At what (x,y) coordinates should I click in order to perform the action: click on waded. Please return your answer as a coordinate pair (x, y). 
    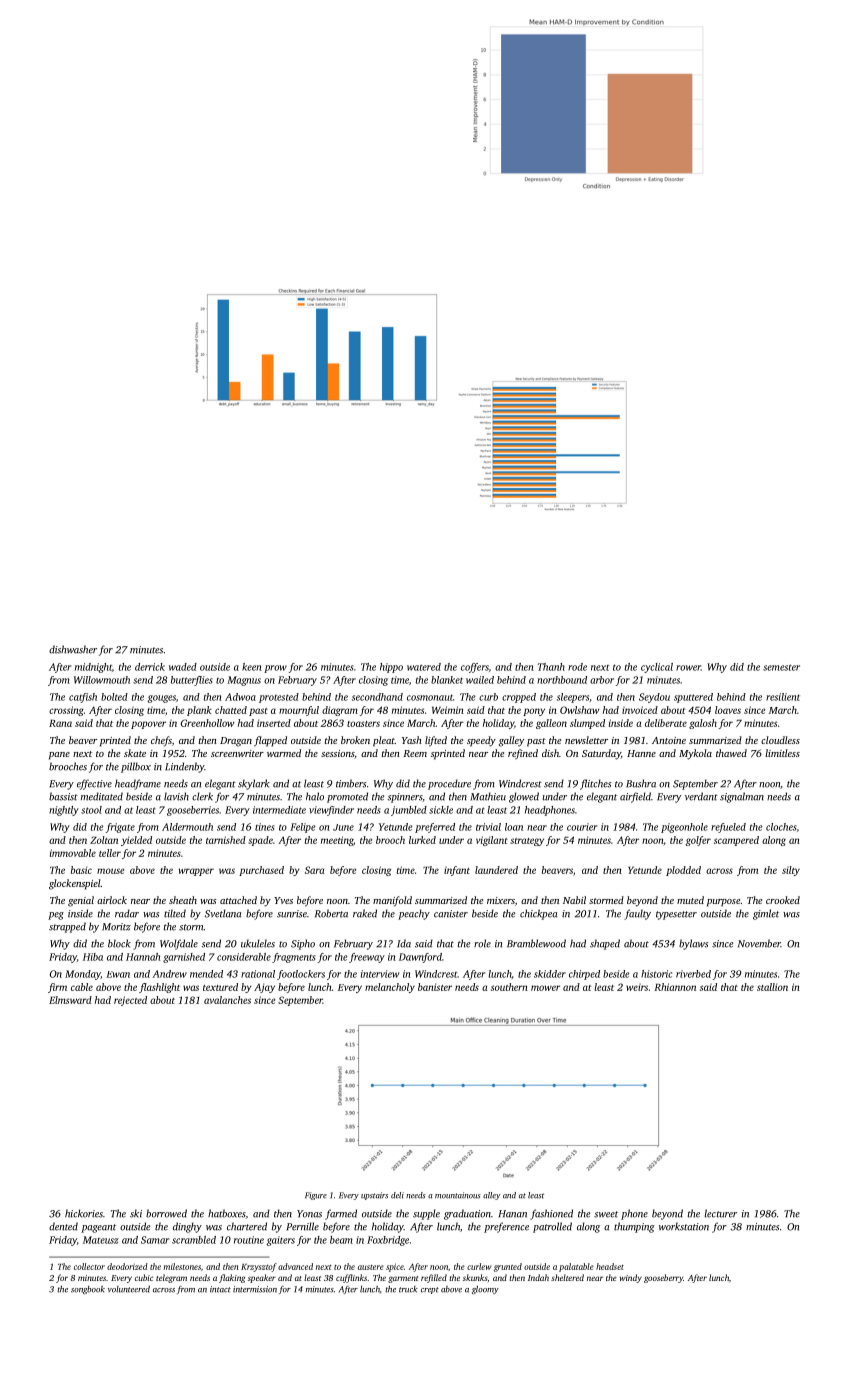
    Looking at the image, I should click on (183, 667).
